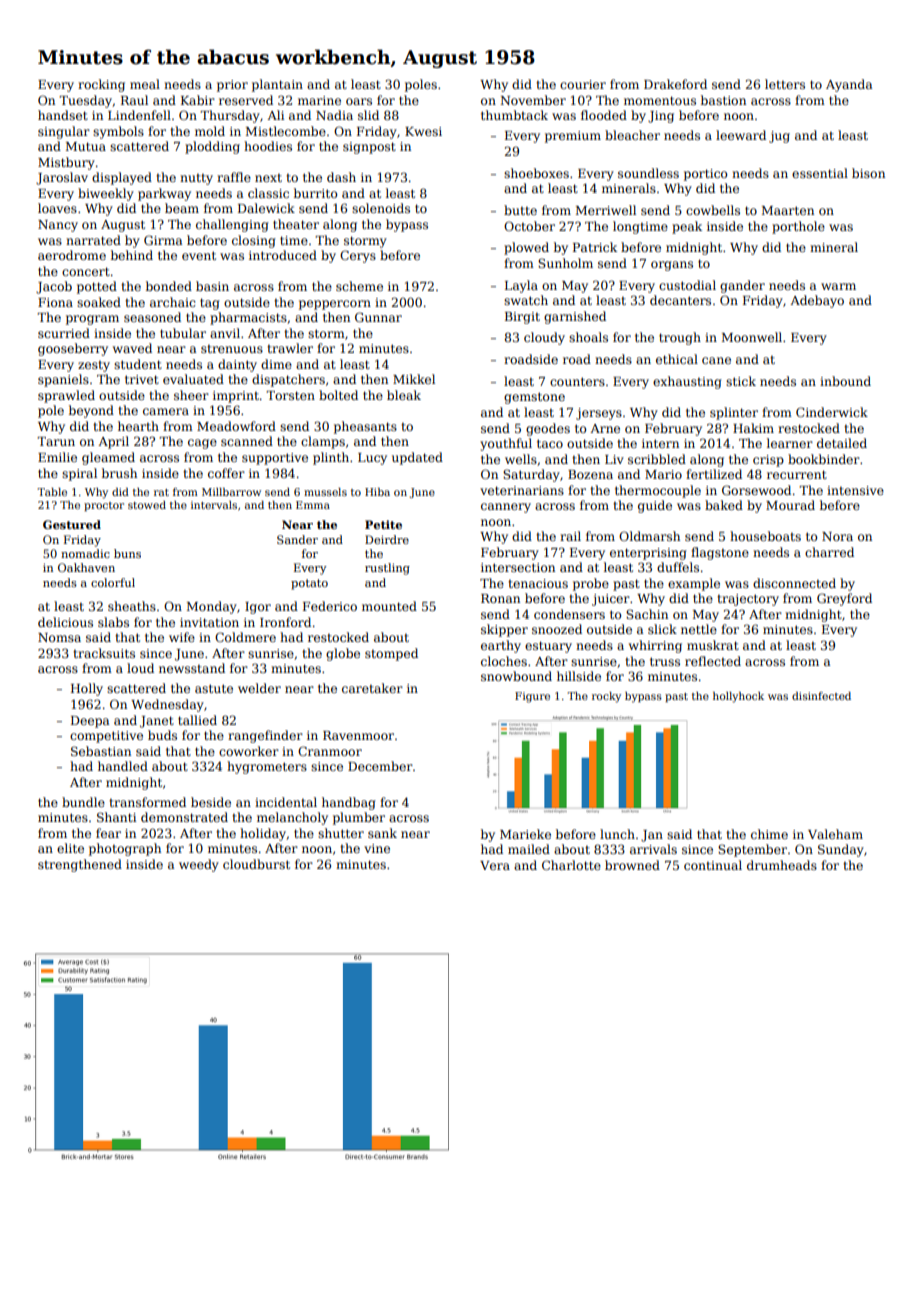 Image resolution: width=924 pixels, height=1308 pixels. I want to click on muskrat, so click(713, 645).
